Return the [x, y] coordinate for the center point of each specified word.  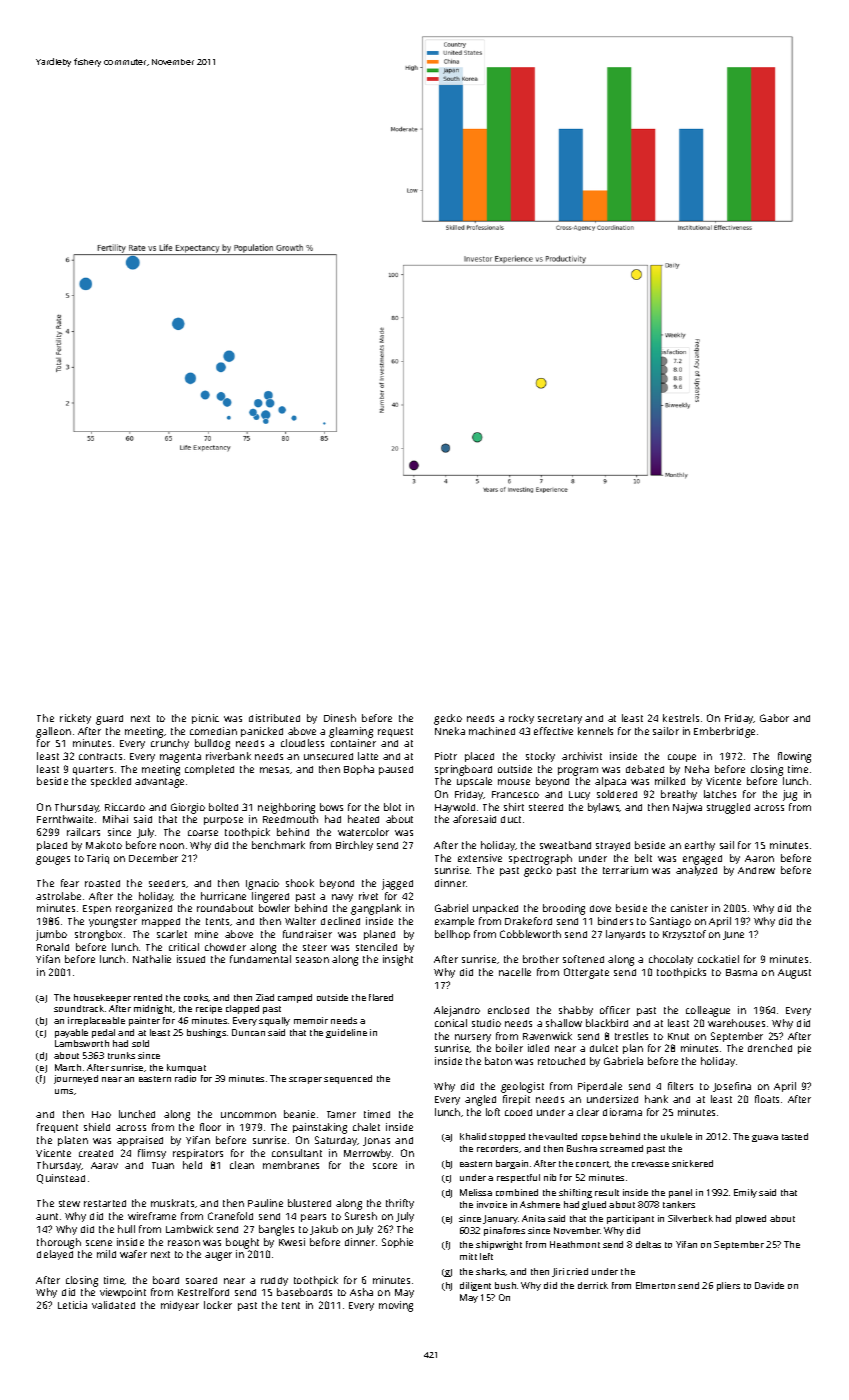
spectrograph [540, 859]
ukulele [676, 1136]
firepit [516, 1100]
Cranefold [230, 1216]
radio [185, 1078]
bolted [223, 807]
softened [583, 959]
